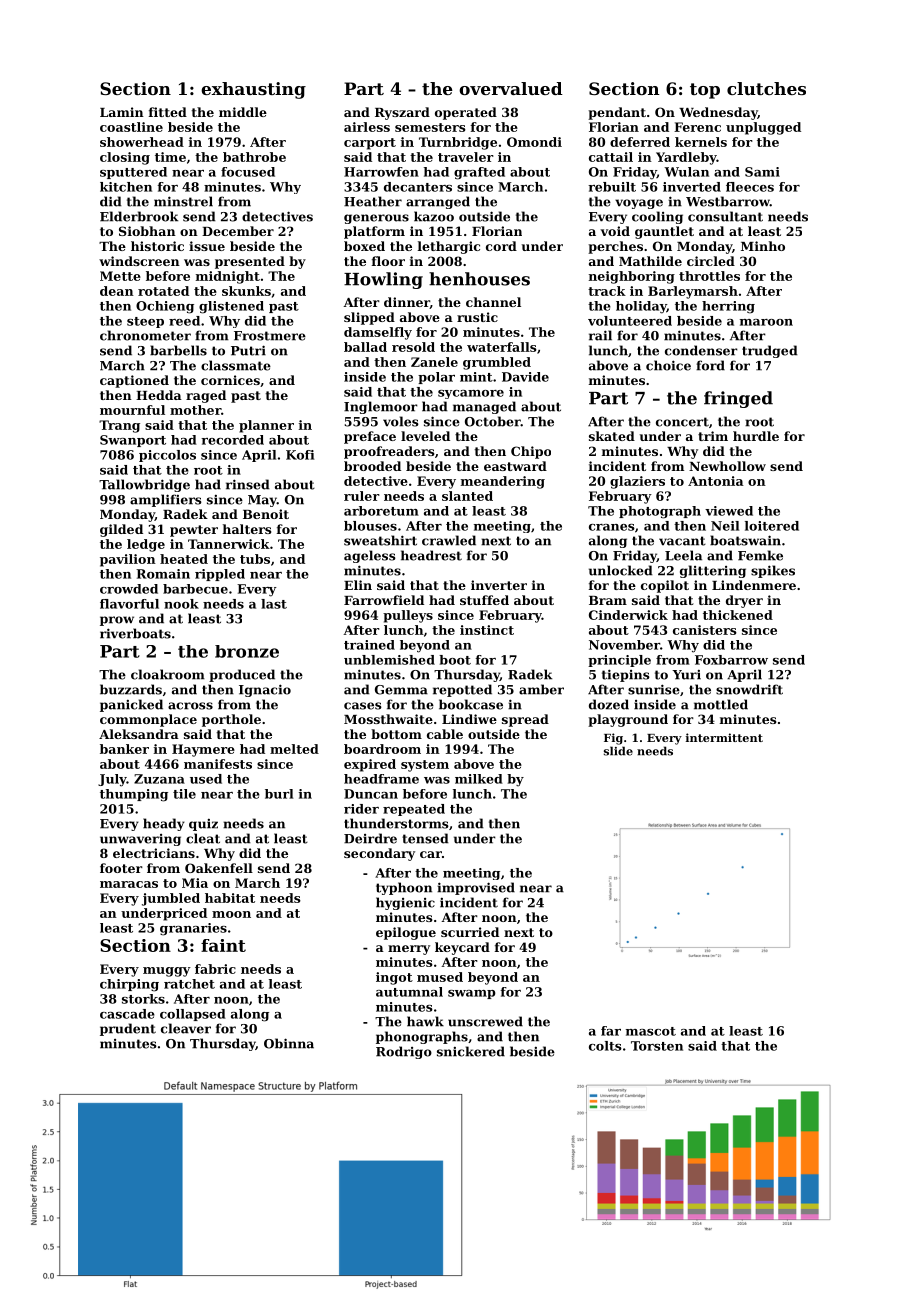 The height and width of the screenshot is (1316, 908). Describe the element at coordinates (168, 674) in the screenshot. I see `cloakroom` at that location.
